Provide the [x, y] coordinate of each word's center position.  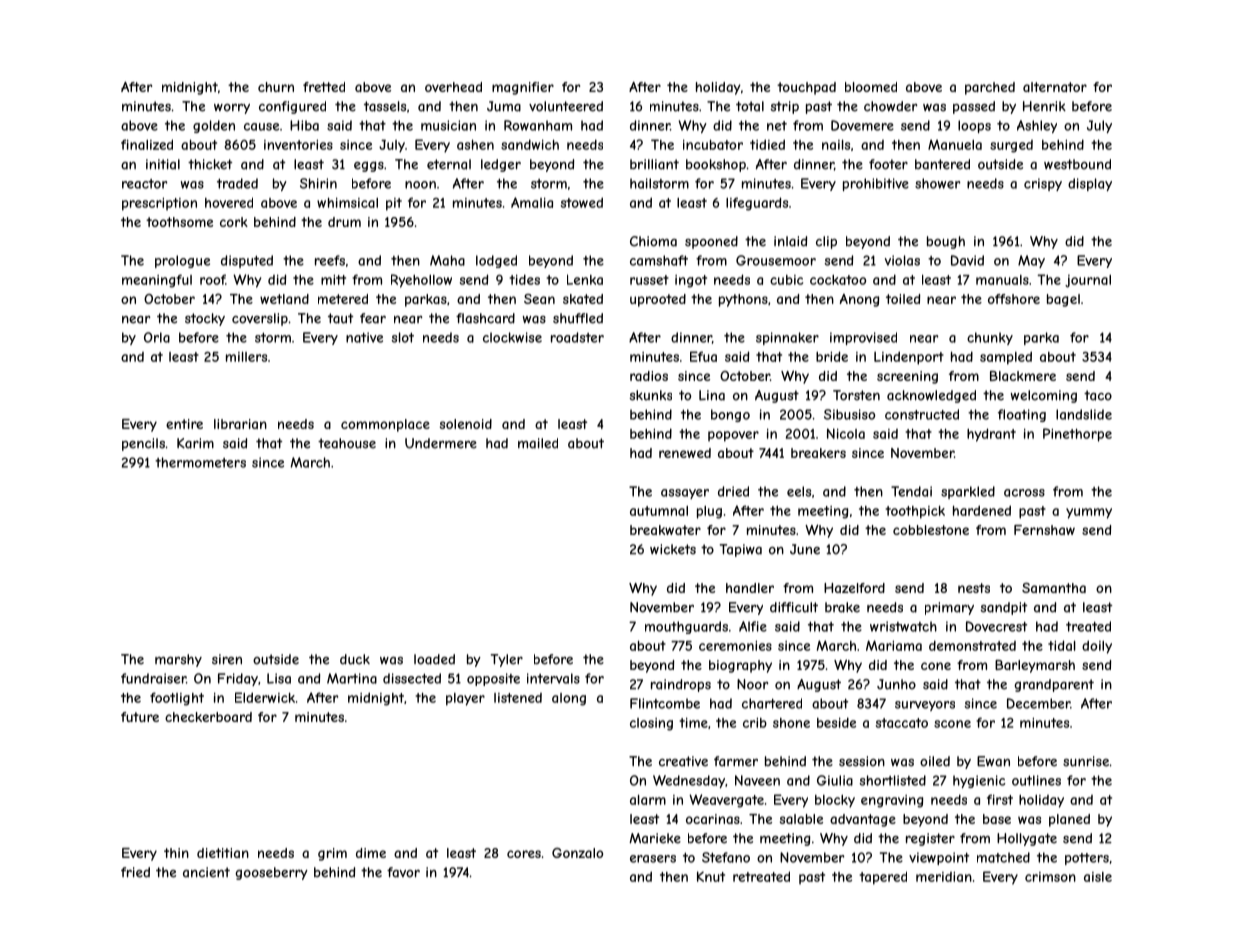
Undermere [441, 443]
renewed [685, 453]
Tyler [507, 660]
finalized [147, 144]
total [750, 106]
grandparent [1054, 685]
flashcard [485, 318]
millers [246, 356]
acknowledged [931, 396]
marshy [178, 660]
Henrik [1044, 106]
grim [332, 854]
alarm [648, 799]
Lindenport [909, 358]
